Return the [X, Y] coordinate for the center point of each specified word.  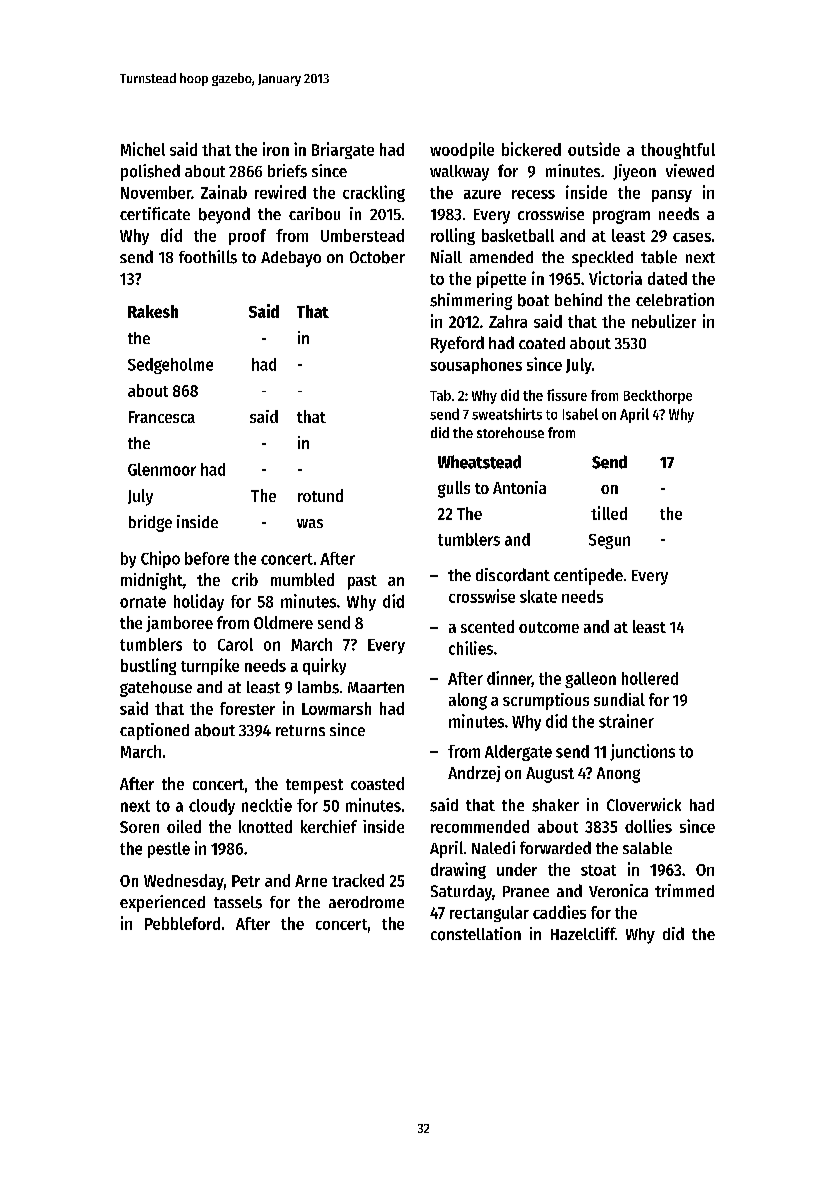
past [362, 582]
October [377, 257]
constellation [476, 934]
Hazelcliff [583, 933]
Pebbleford [182, 923]
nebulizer [664, 321]
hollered [650, 678]
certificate [155, 213]
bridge [150, 523]
